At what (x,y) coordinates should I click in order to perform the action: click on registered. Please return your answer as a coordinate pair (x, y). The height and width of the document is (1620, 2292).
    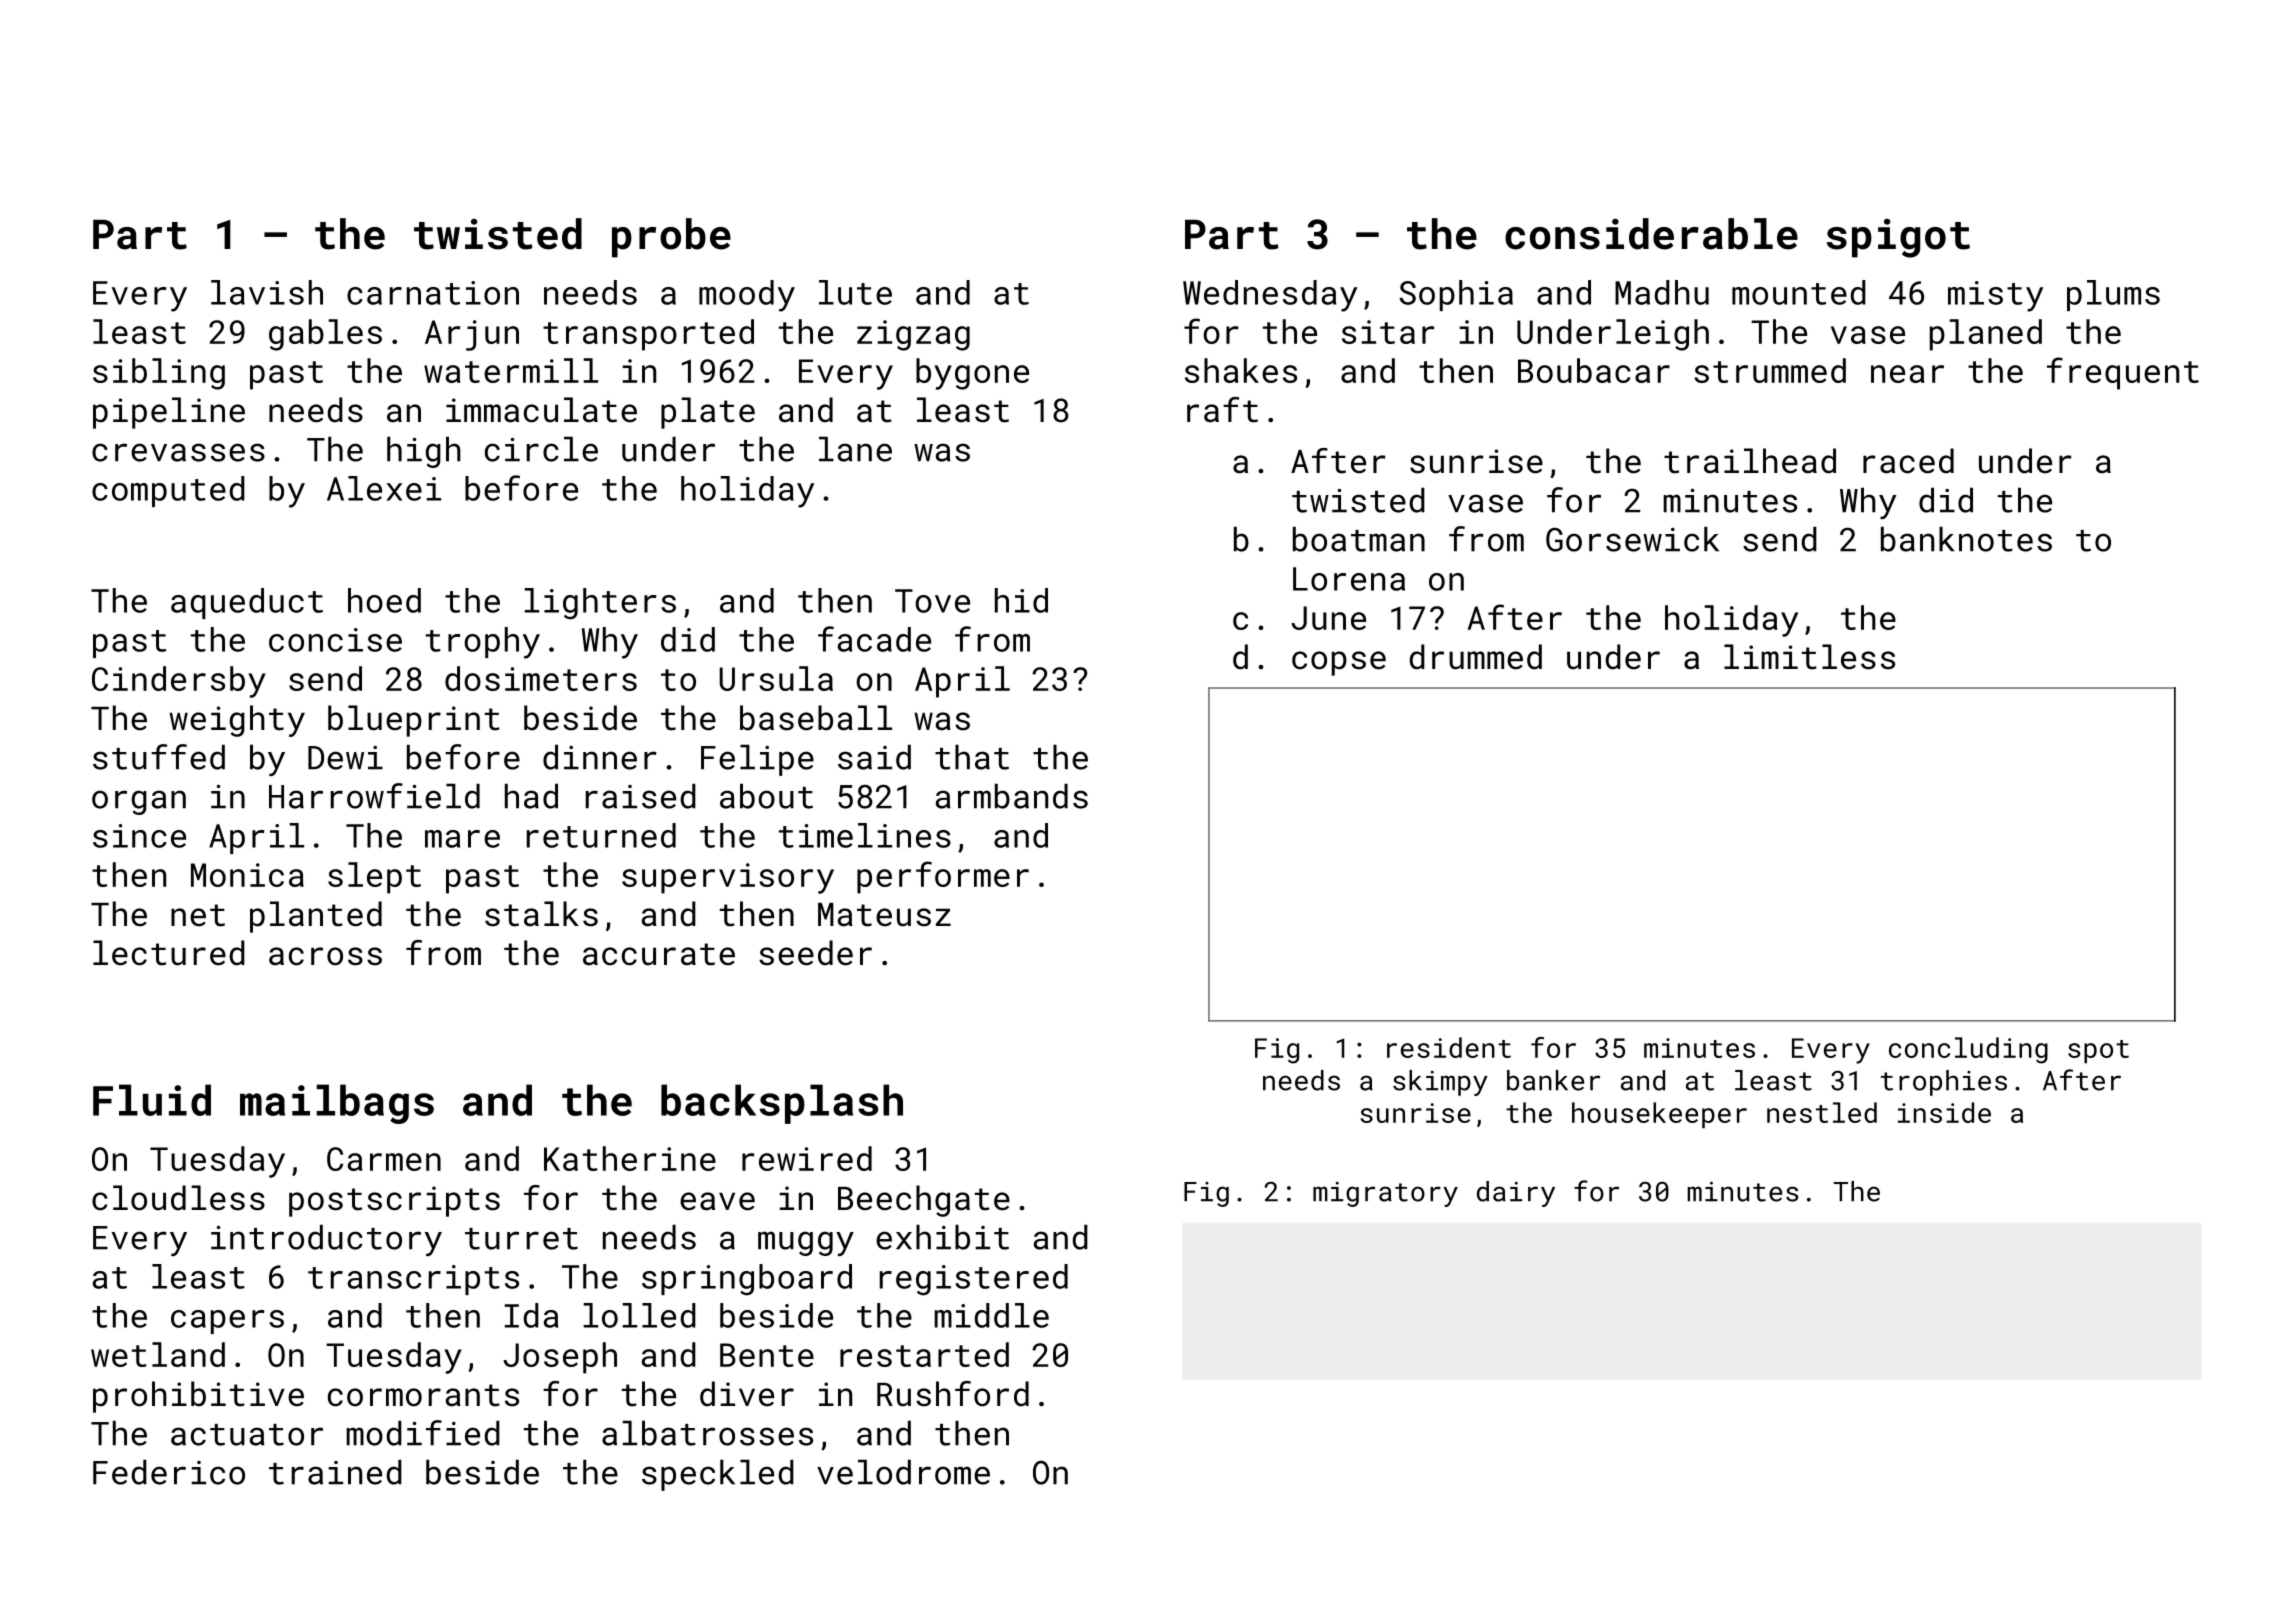
    Looking at the image, I should click on (974, 1280).
